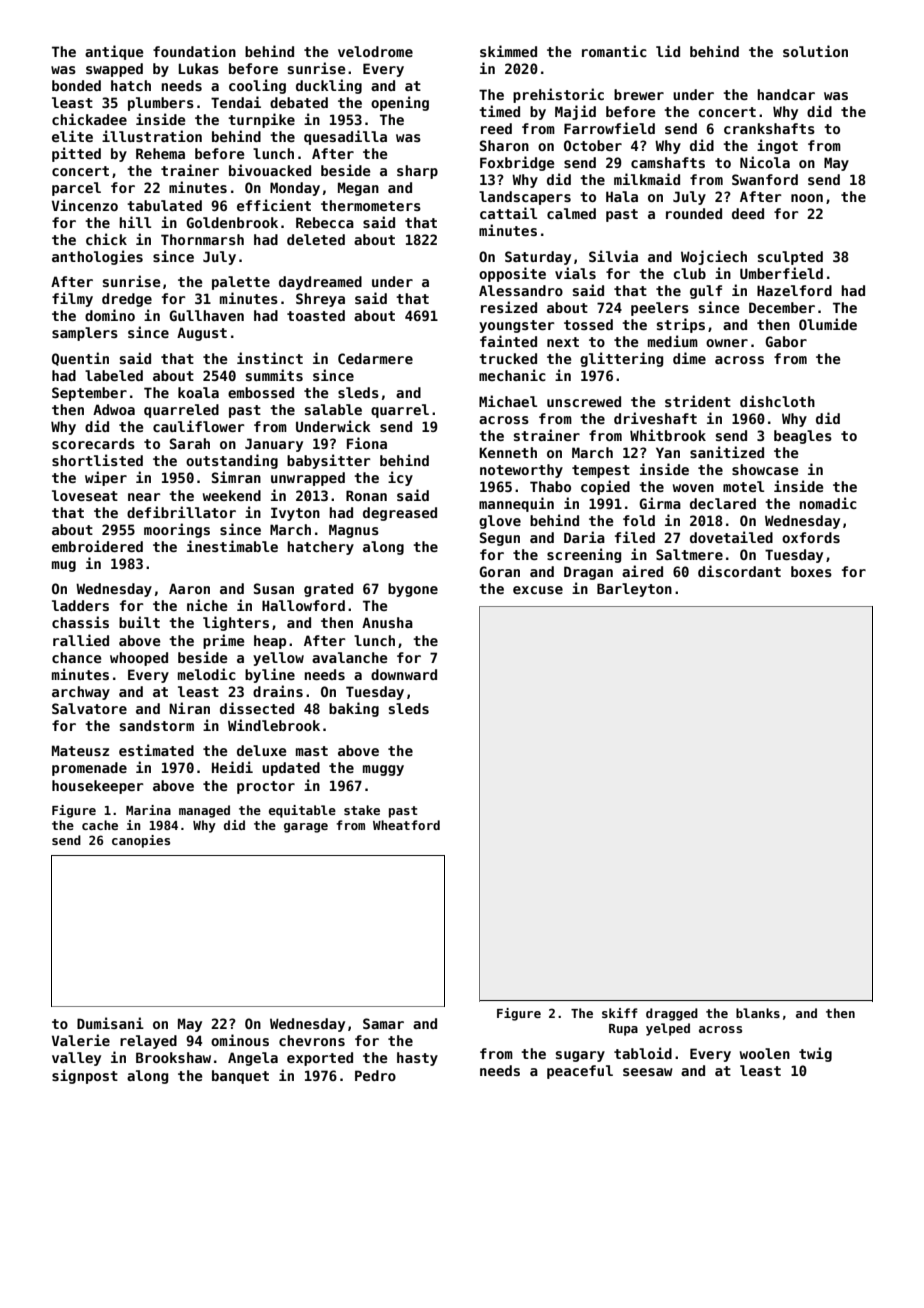 The image size is (924, 1308). Describe the element at coordinates (375, 358) in the screenshot. I see `Cedarmere` at that location.
